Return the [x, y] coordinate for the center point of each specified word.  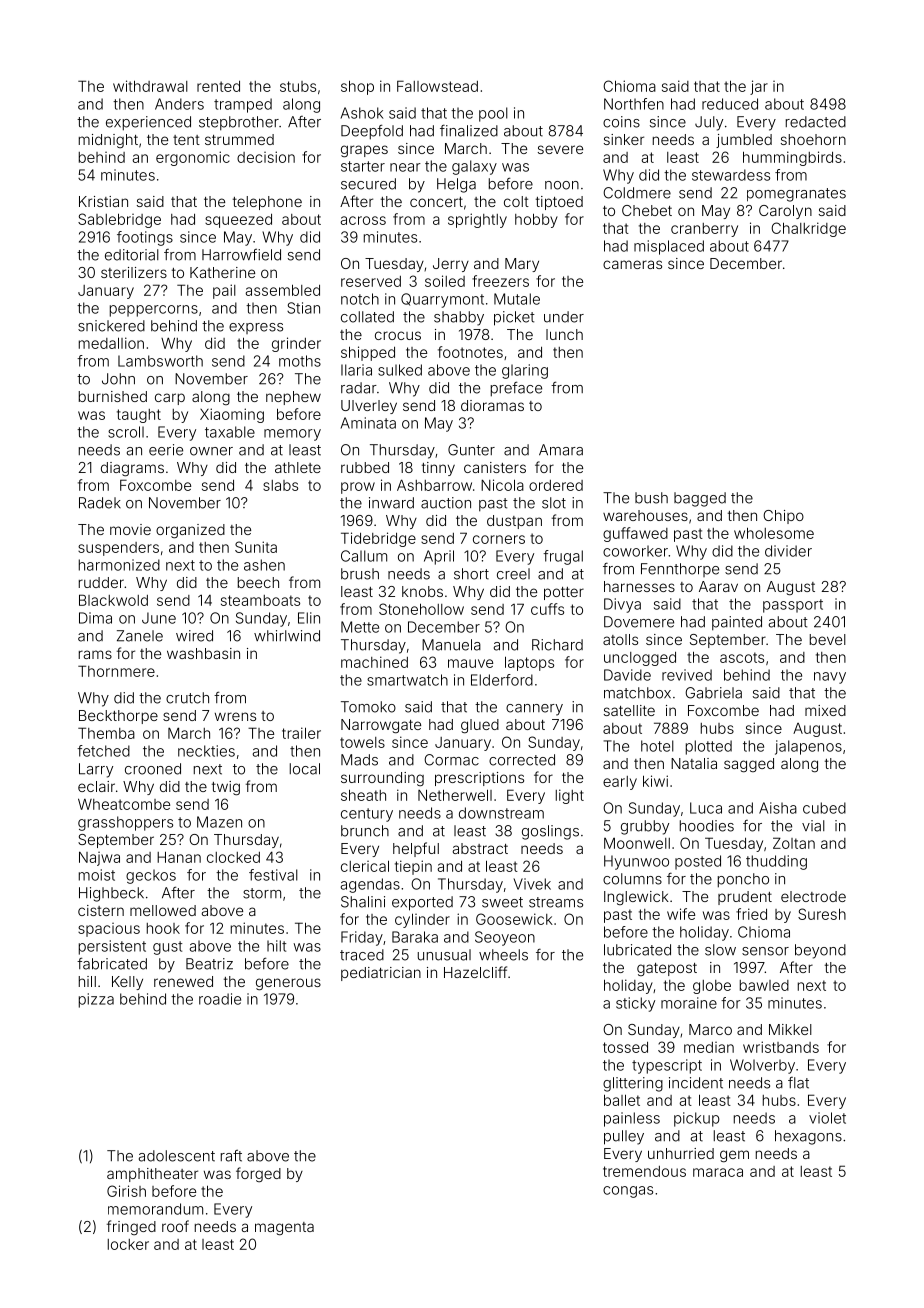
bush [651, 498]
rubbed [365, 467]
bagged [700, 499]
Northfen [634, 104]
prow [358, 488]
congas [628, 1192]
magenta [284, 1229]
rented [218, 86]
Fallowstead [437, 86]
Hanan [179, 857]
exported [422, 903]
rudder [101, 582]
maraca [718, 1172]
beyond [820, 951]
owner [211, 451]
